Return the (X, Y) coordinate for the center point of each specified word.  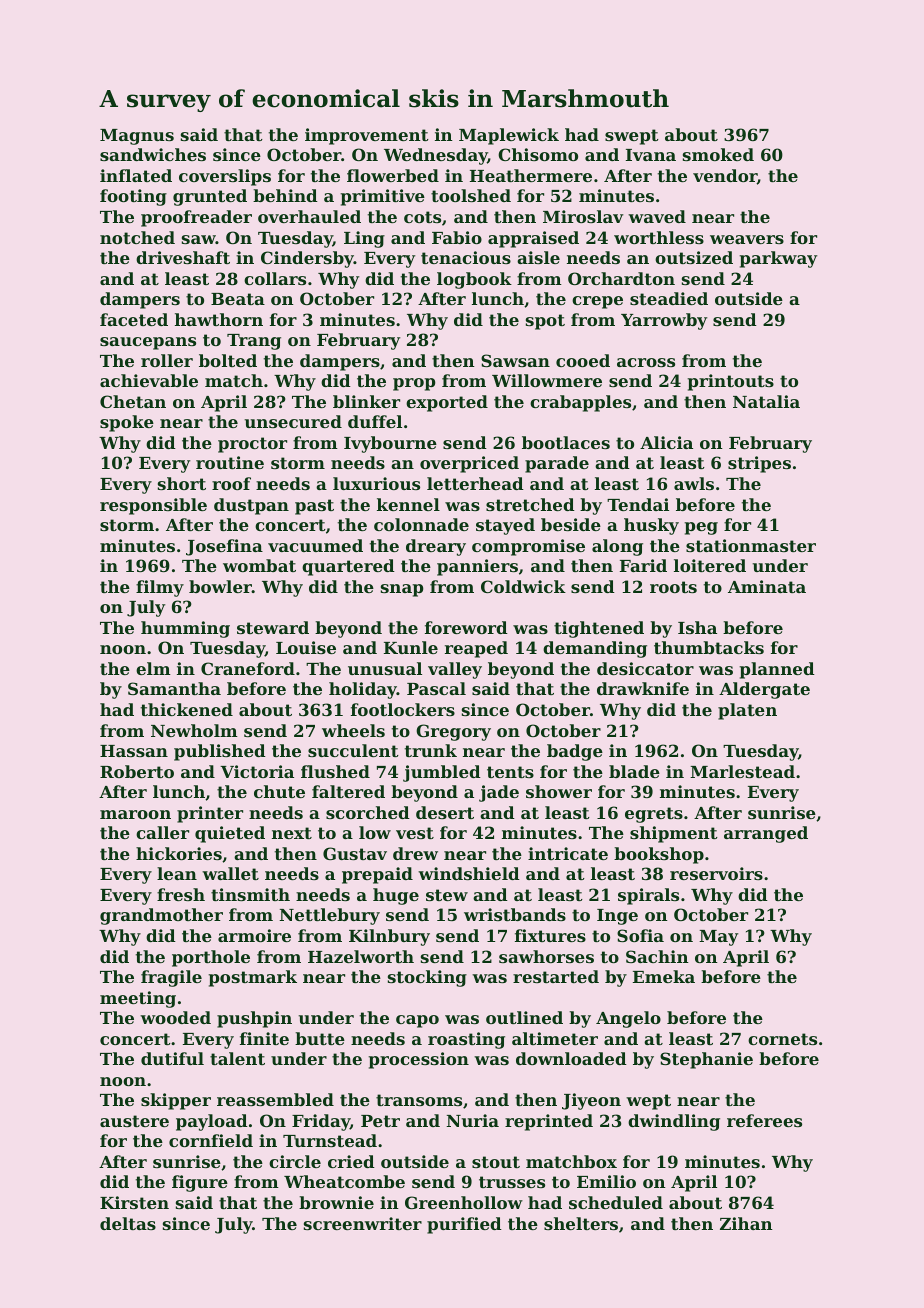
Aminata (767, 586)
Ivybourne (390, 444)
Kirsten (134, 1202)
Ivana (651, 155)
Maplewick (509, 136)
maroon (135, 814)
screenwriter (363, 1223)
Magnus (137, 137)
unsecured (293, 421)
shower (559, 791)
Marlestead (742, 771)
